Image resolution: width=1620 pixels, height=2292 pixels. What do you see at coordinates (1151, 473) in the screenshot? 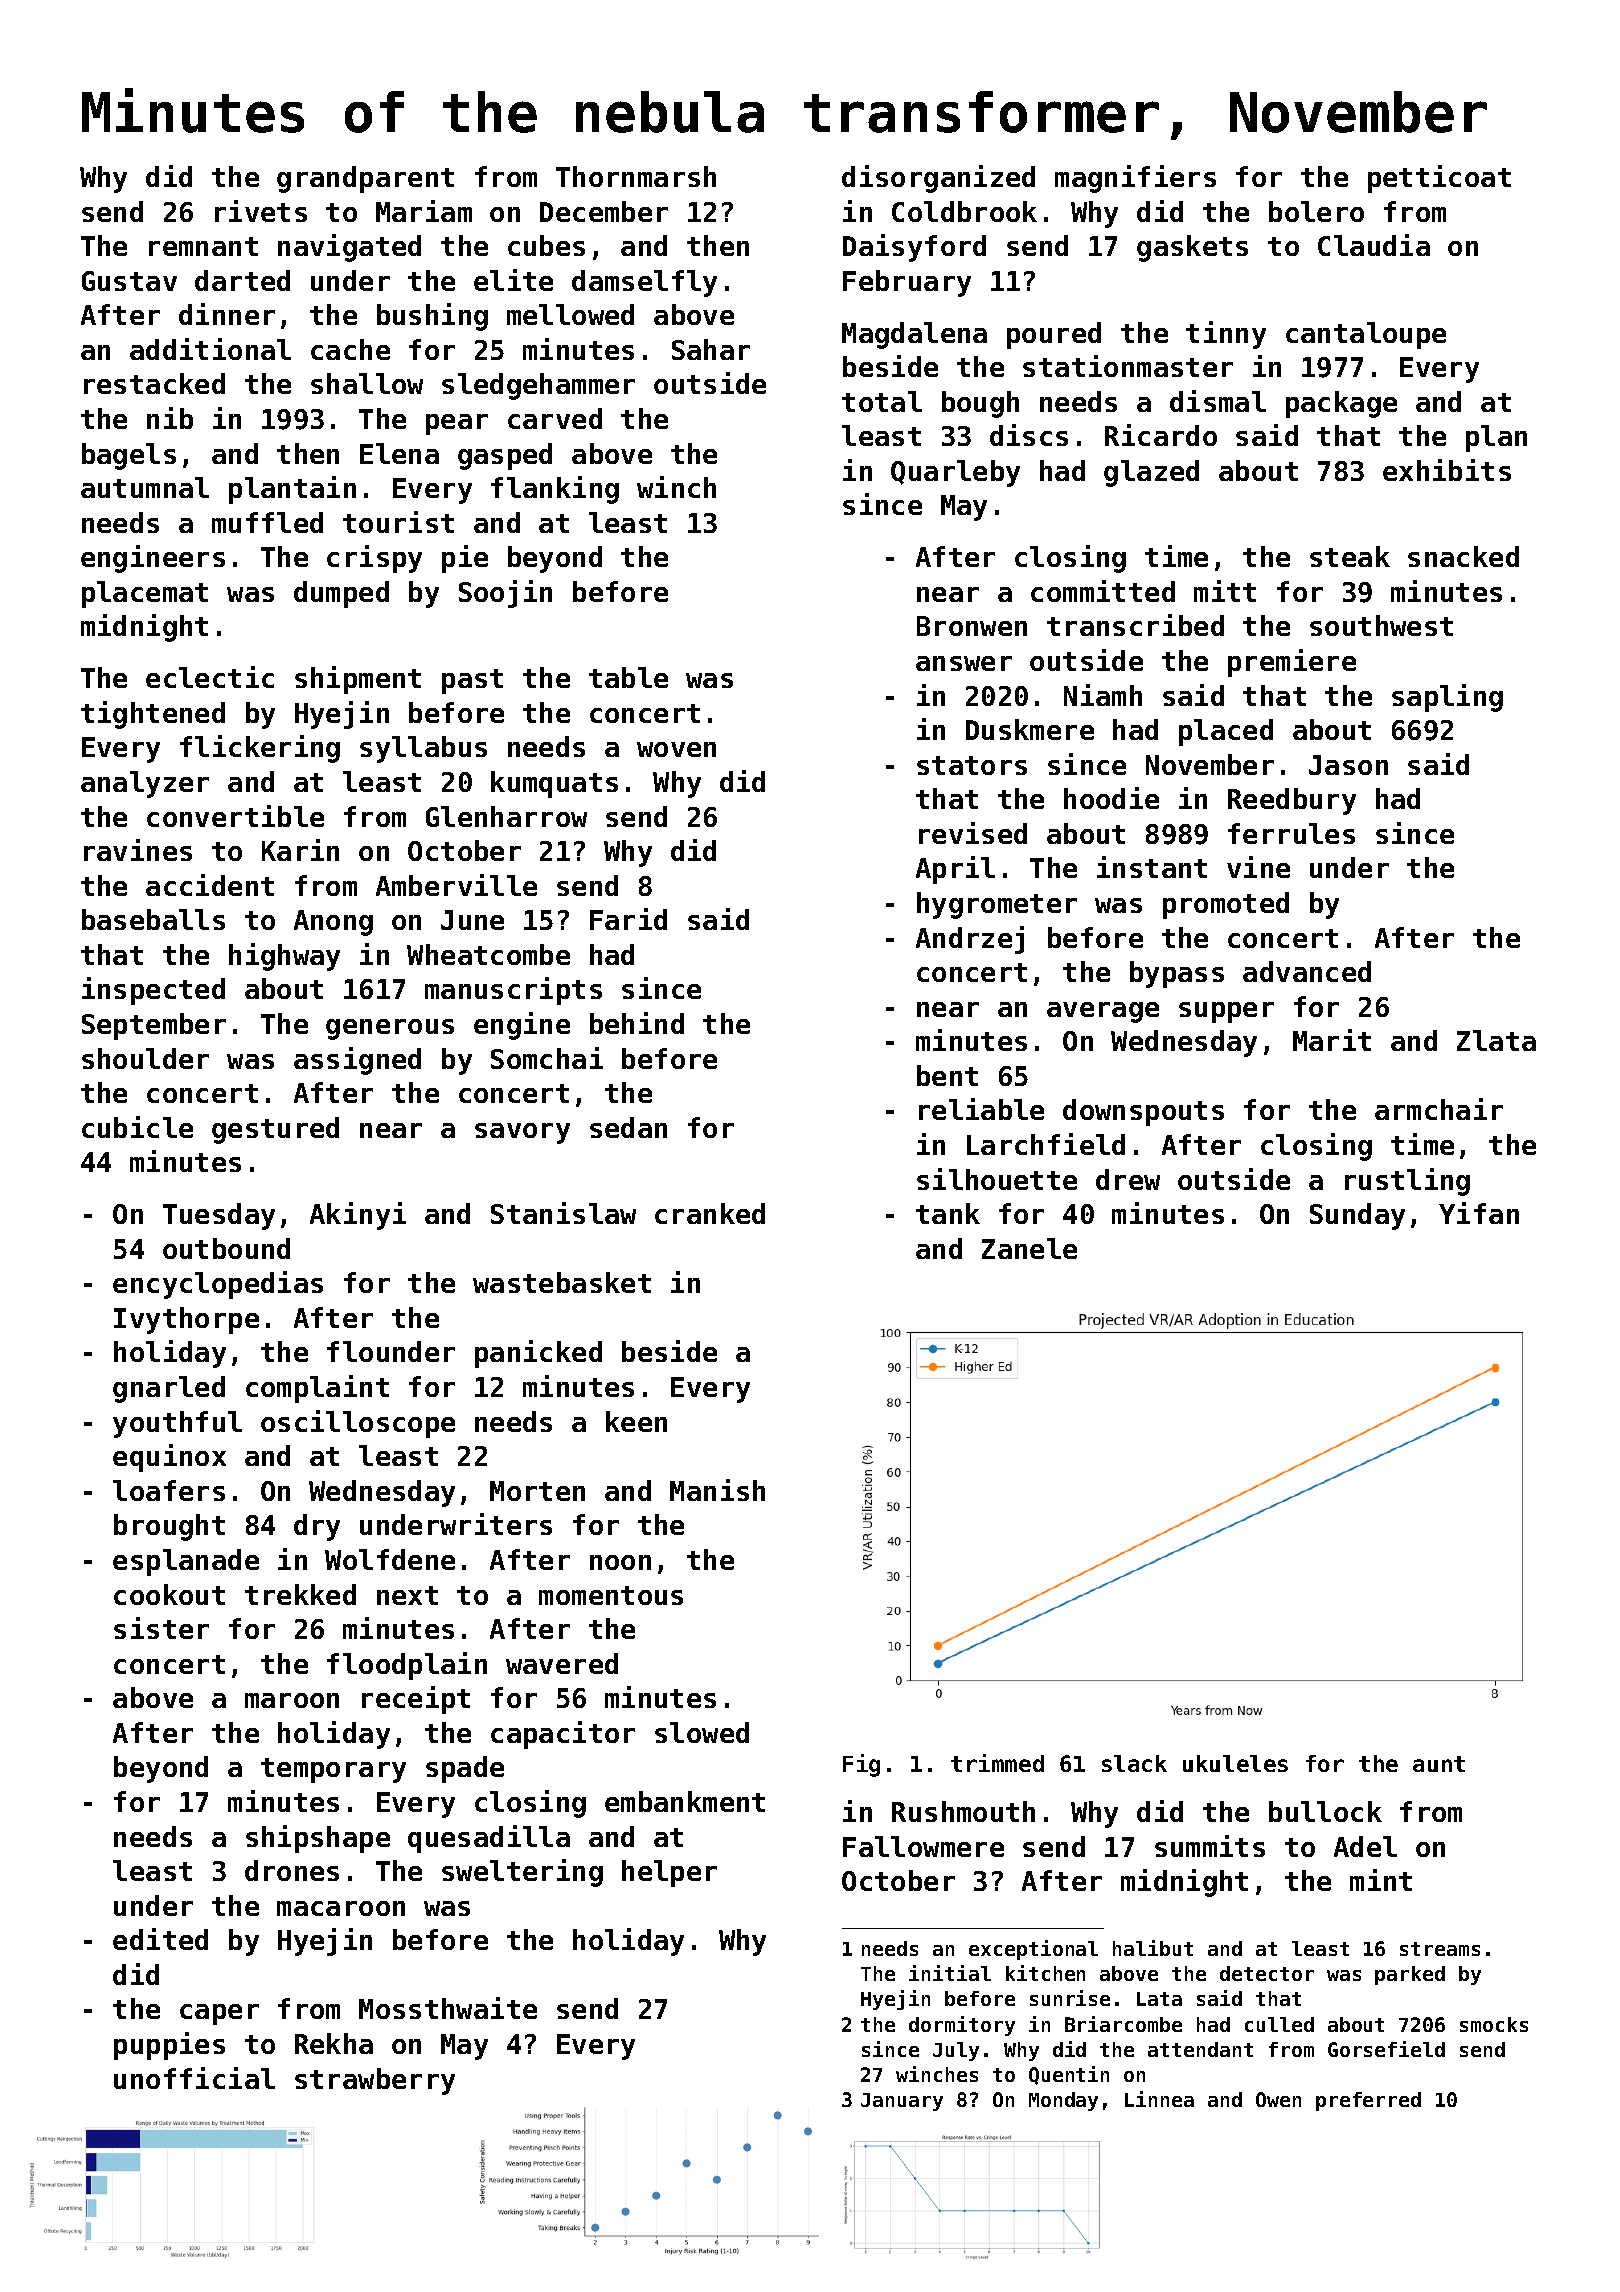
I see `glazed` at bounding box center [1151, 473].
